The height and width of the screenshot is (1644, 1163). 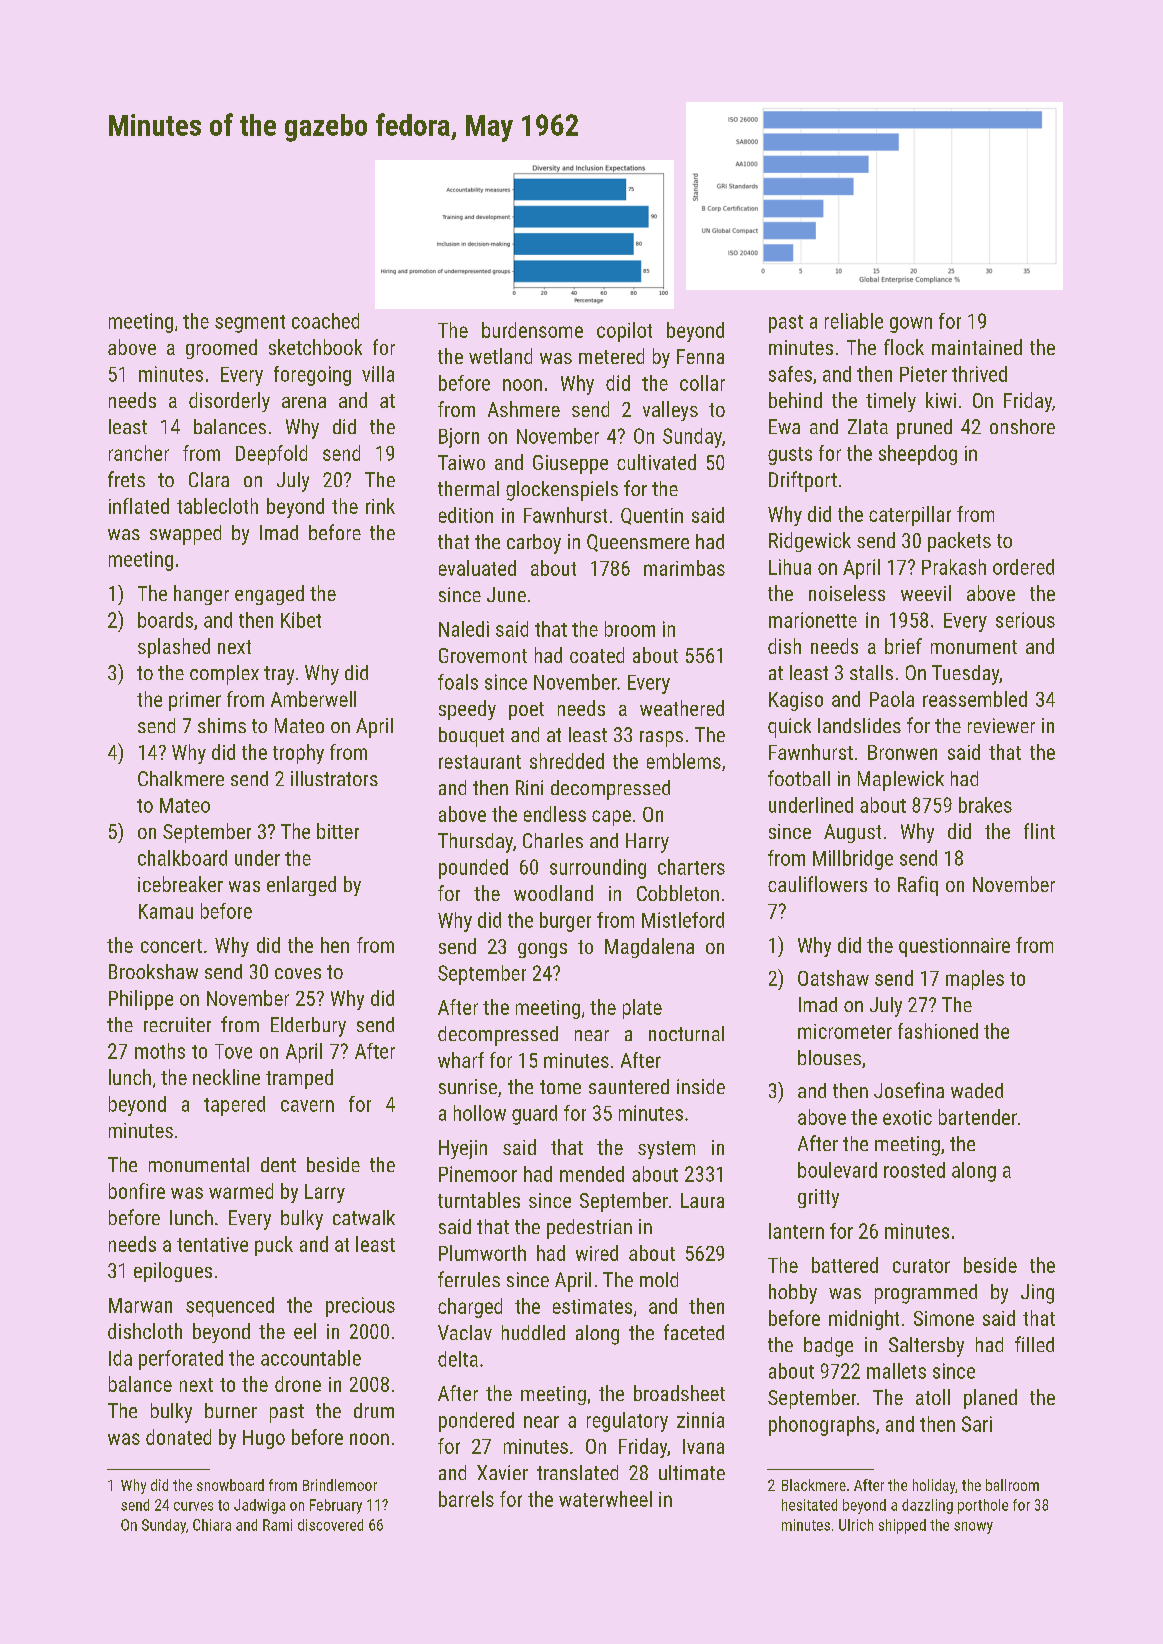 What do you see at coordinates (856, 1525) in the screenshot?
I see `Ulrich` at bounding box center [856, 1525].
